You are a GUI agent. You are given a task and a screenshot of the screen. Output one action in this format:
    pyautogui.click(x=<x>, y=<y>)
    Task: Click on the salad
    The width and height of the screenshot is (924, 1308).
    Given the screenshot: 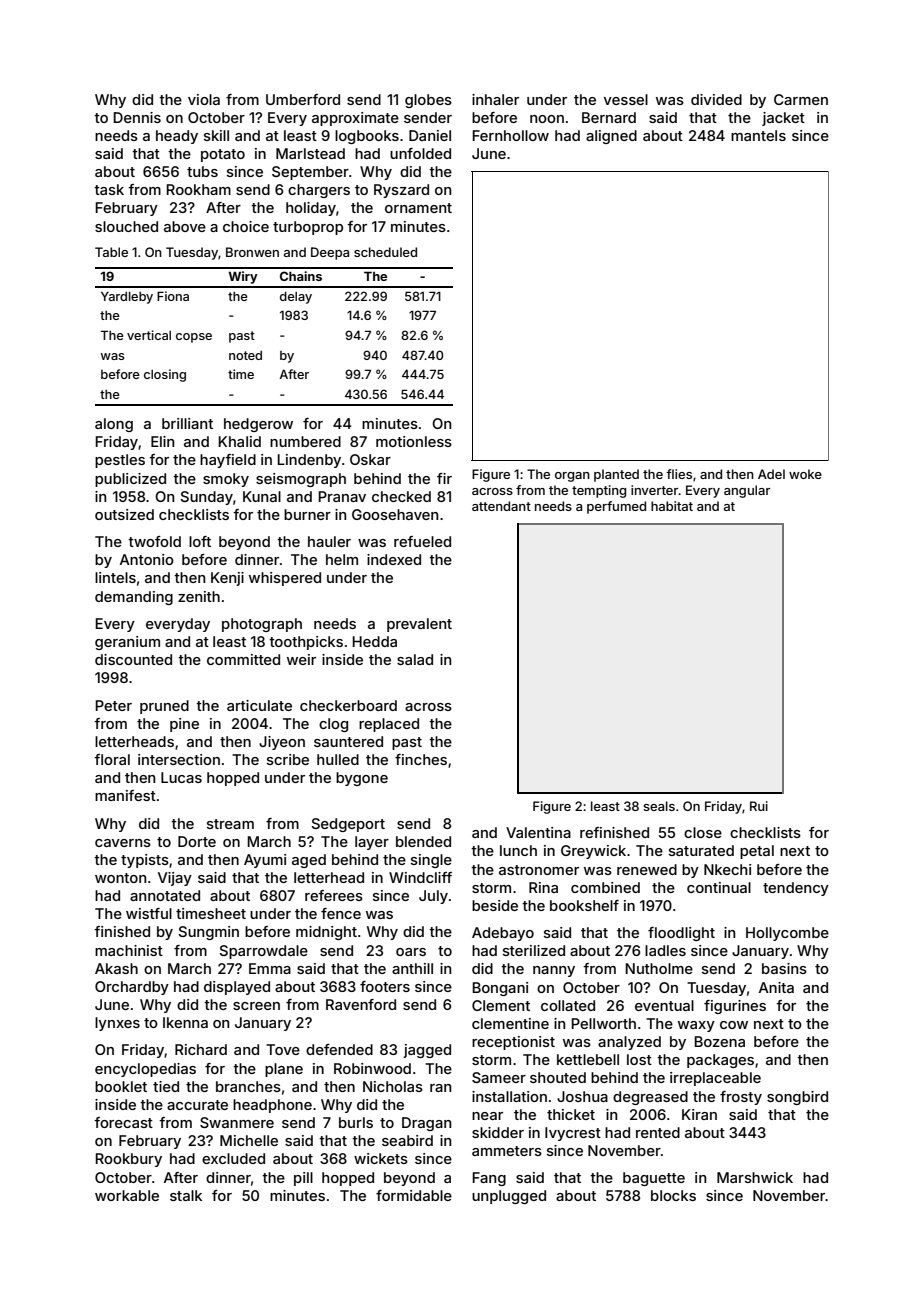 What is the action you would take?
    pyautogui.click(x=415, y=659)
